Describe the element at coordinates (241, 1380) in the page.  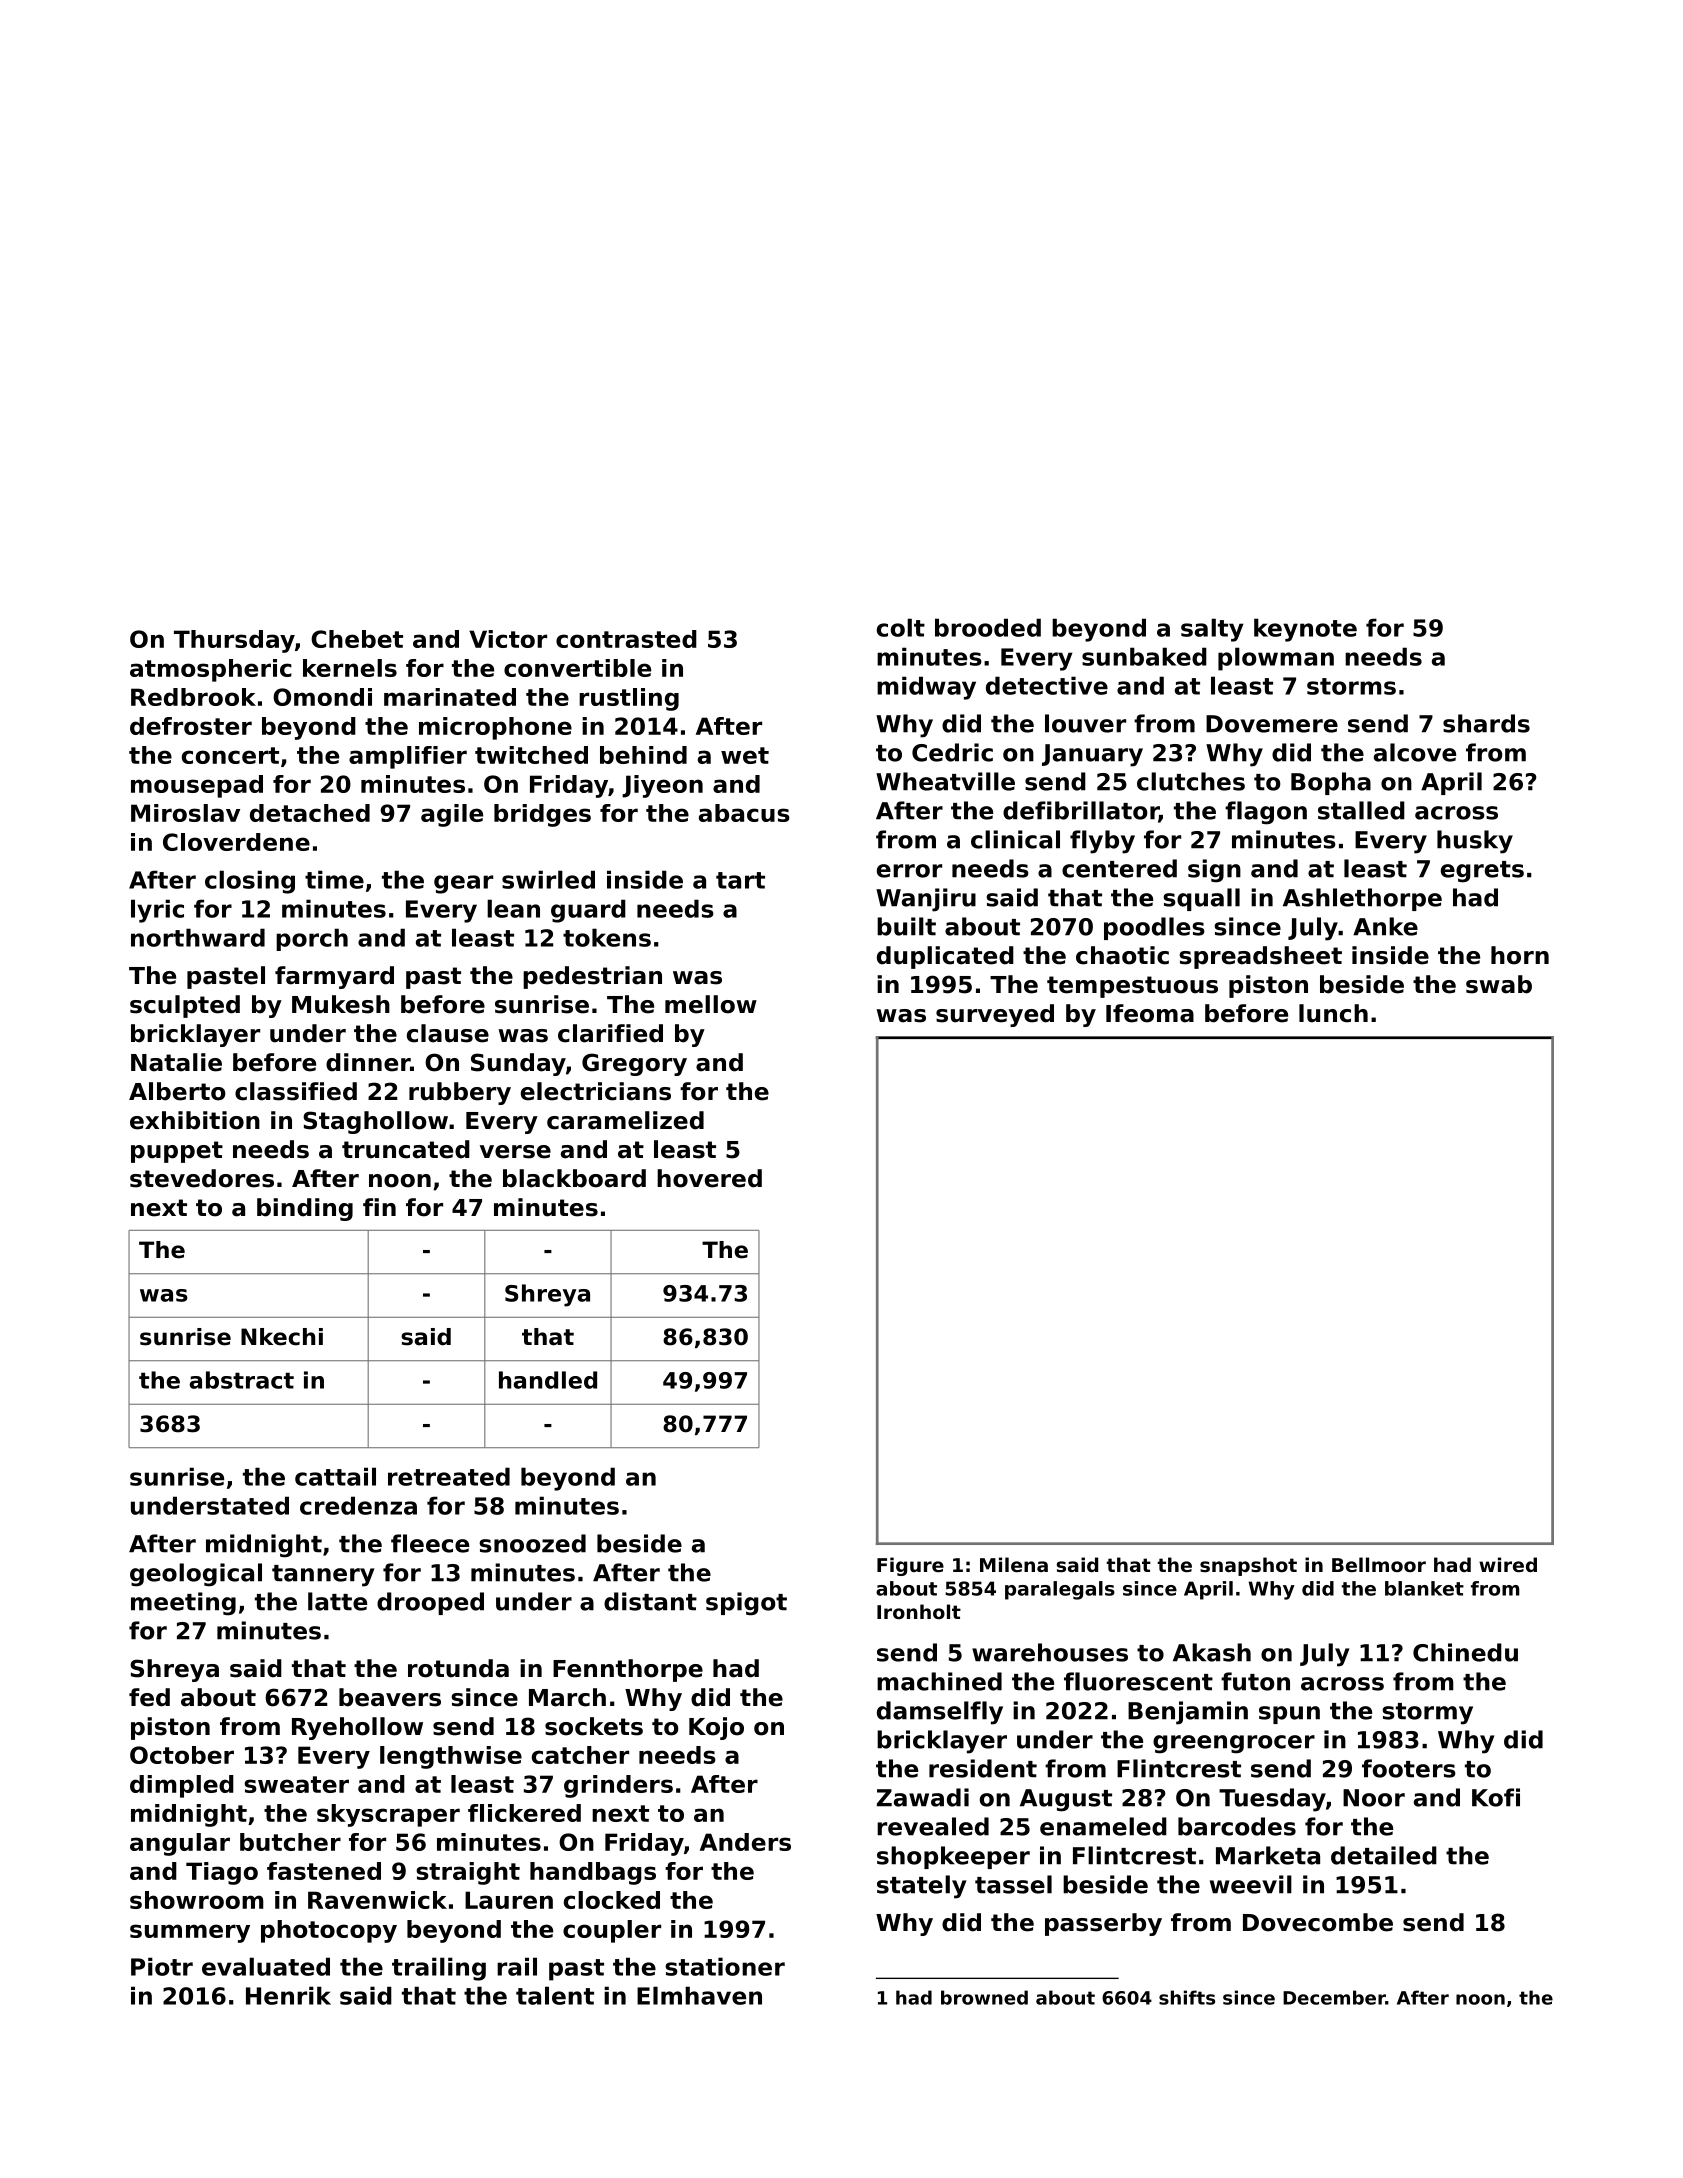
I see `abstract` at that location.
